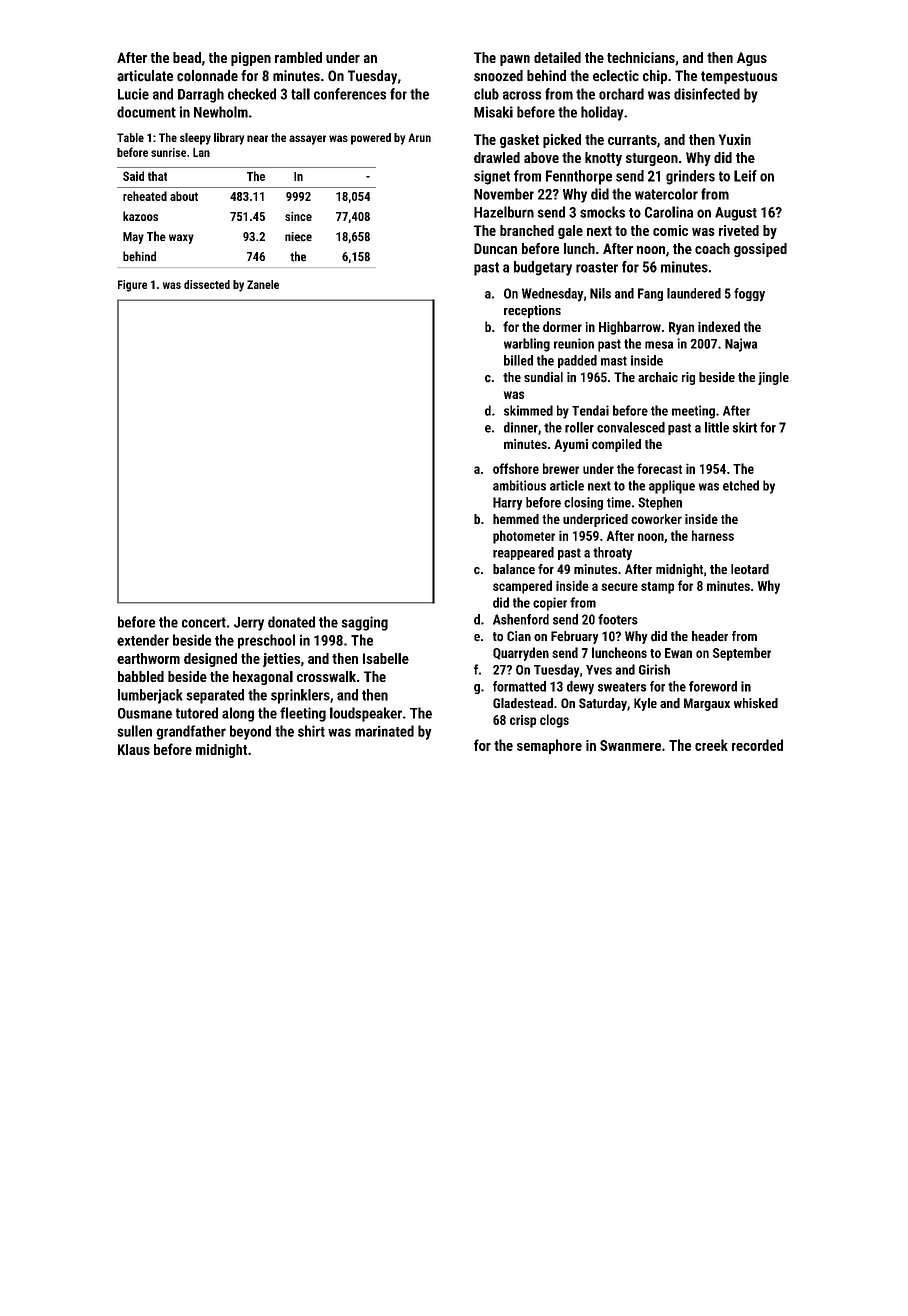 This screenshot has height=1316, width=908. What do you see at coordinates (221, 112) in the screenshot?
I see `Newholm` at bounding box center [221, 112].
